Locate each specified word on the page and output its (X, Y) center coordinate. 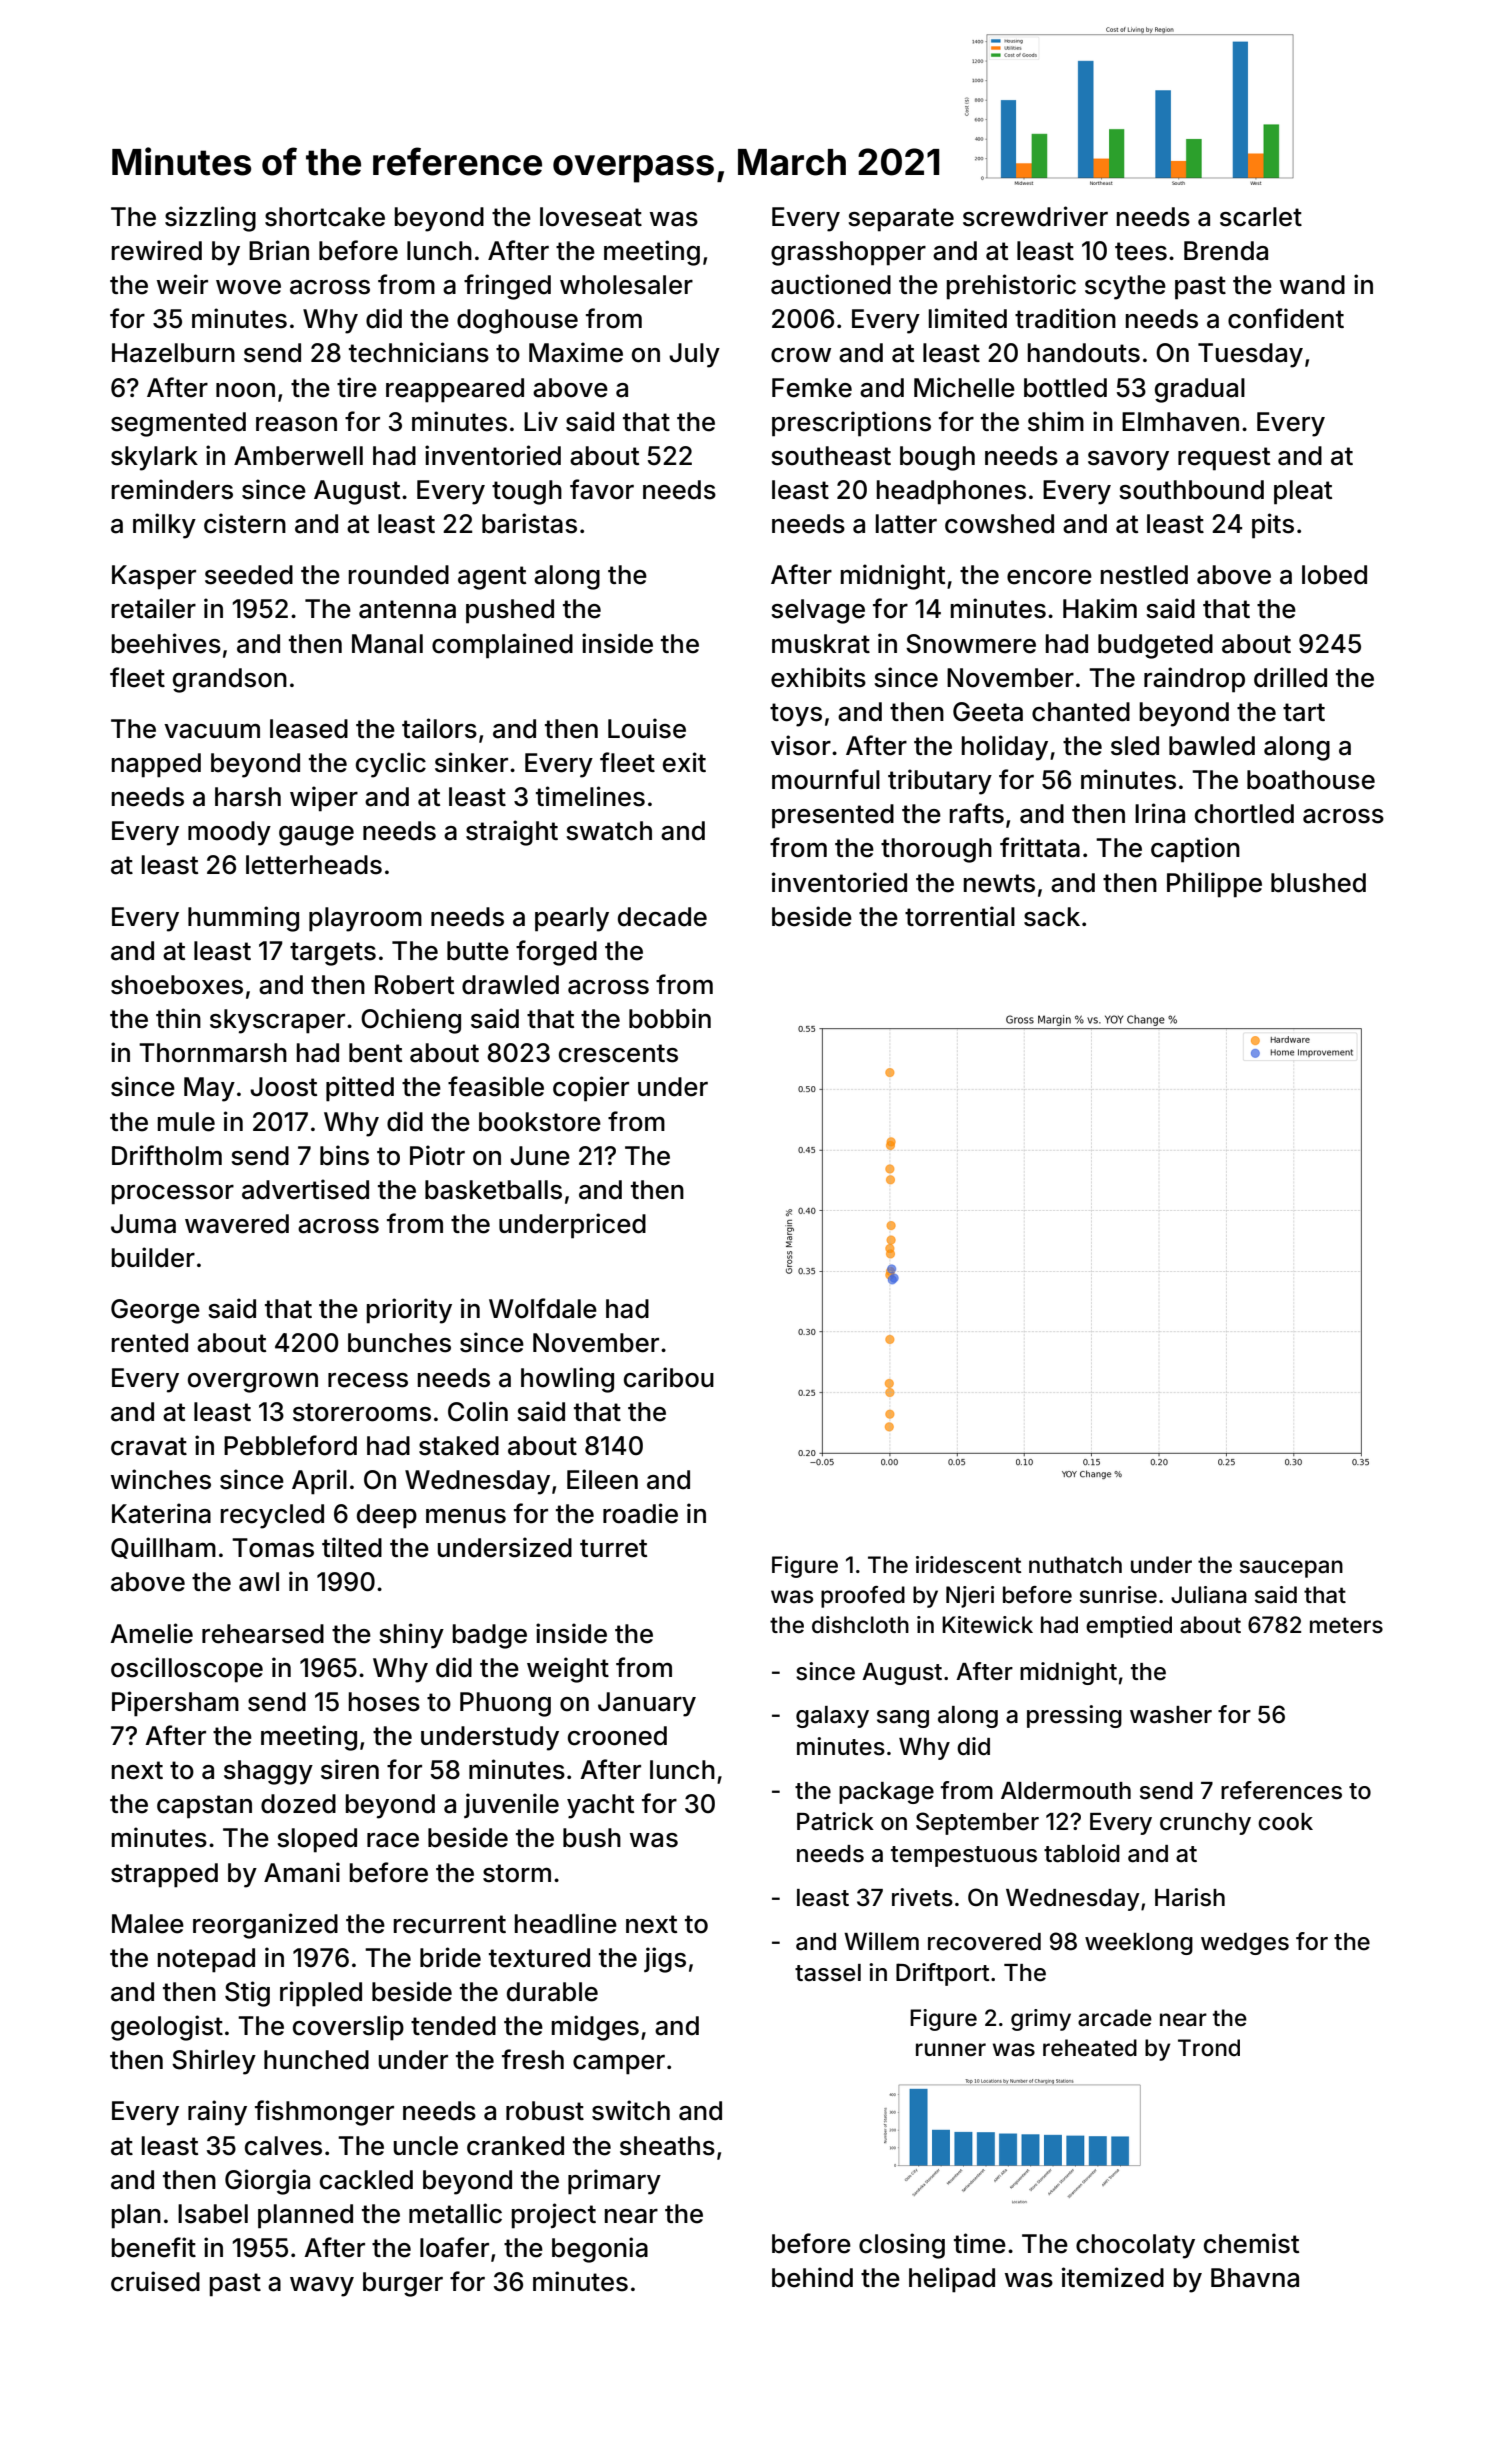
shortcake (325, 217)
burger (403, 2284)
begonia (600, 2250)
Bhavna (1255, 2278)
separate (901, 220)
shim (1056, 421)
